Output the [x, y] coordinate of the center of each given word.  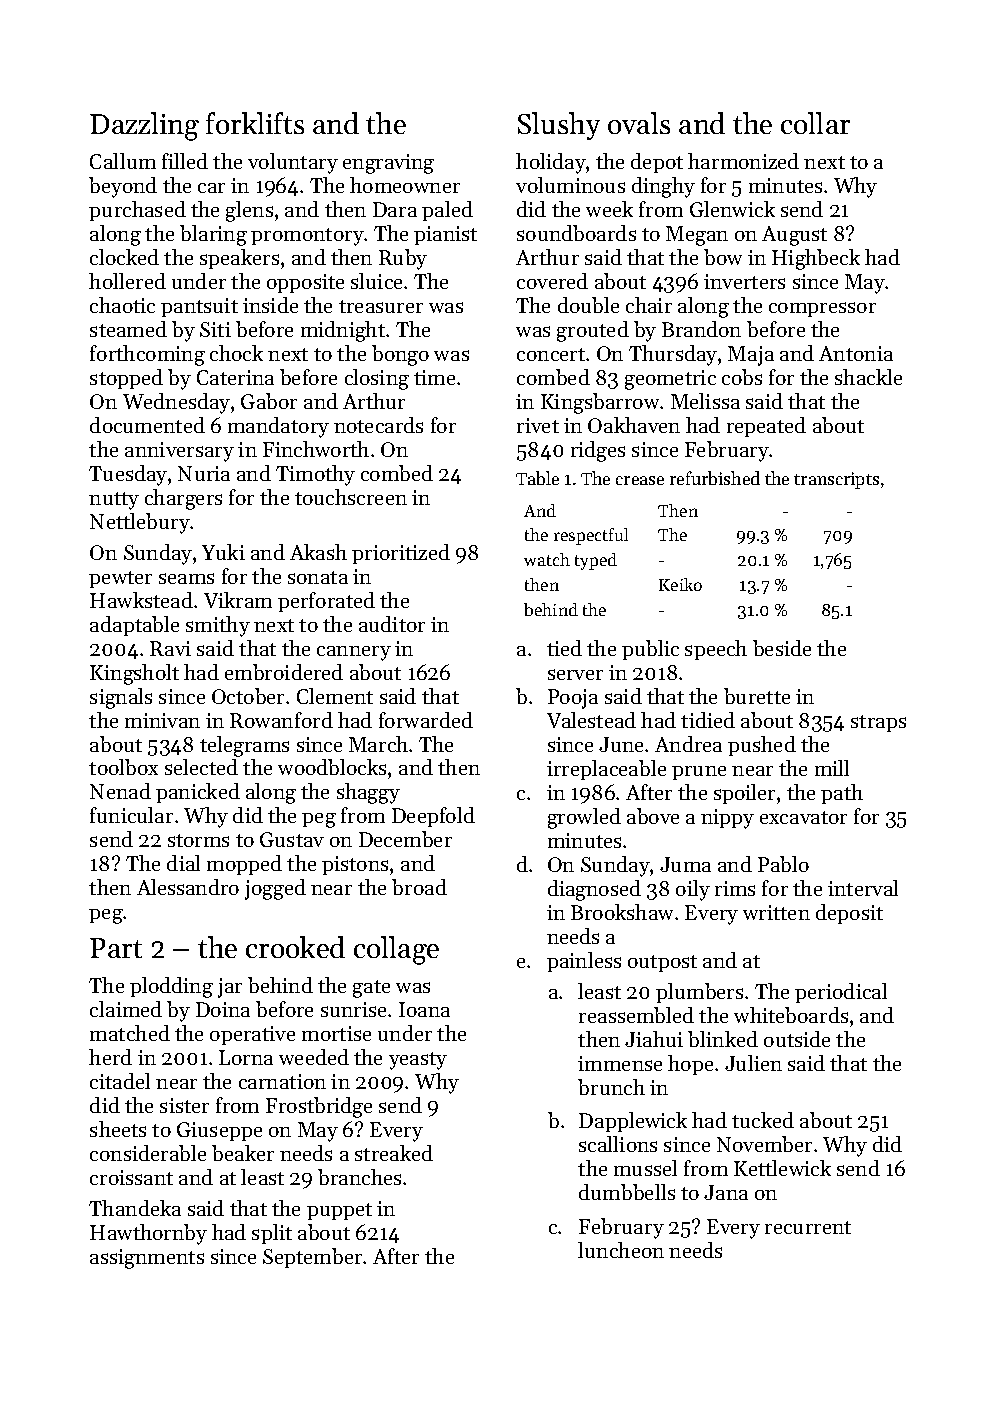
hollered [127, 281]
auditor [392, 624]
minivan [162, 720]
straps [878, 723]
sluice [376, 281]
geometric [670, 380]
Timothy [315, 475]
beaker [243, 1153]
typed [596, 561]
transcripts [836, 480]
